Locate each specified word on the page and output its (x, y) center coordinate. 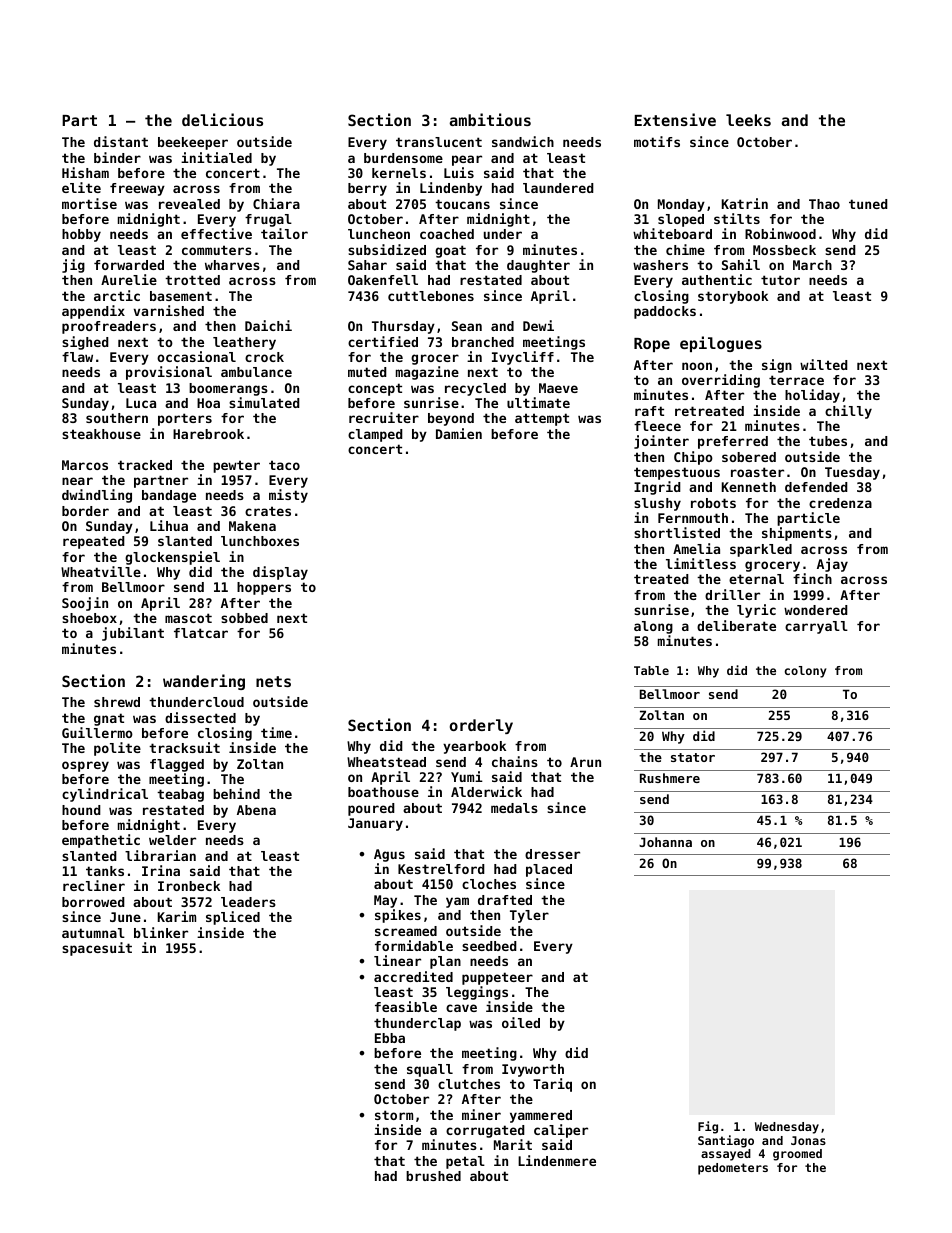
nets (273, 681)
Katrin (745, 203)
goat (450, 251)
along (653, 627)
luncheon (379, 234)
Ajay (832, 565)
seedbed (489, 946)
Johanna (665, 842)
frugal (268, 220)
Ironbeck (189, 886)
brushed (433, 1176)
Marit (513, 1144)
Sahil (741, 264)
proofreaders (109, 327)
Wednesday (787, 1128)
